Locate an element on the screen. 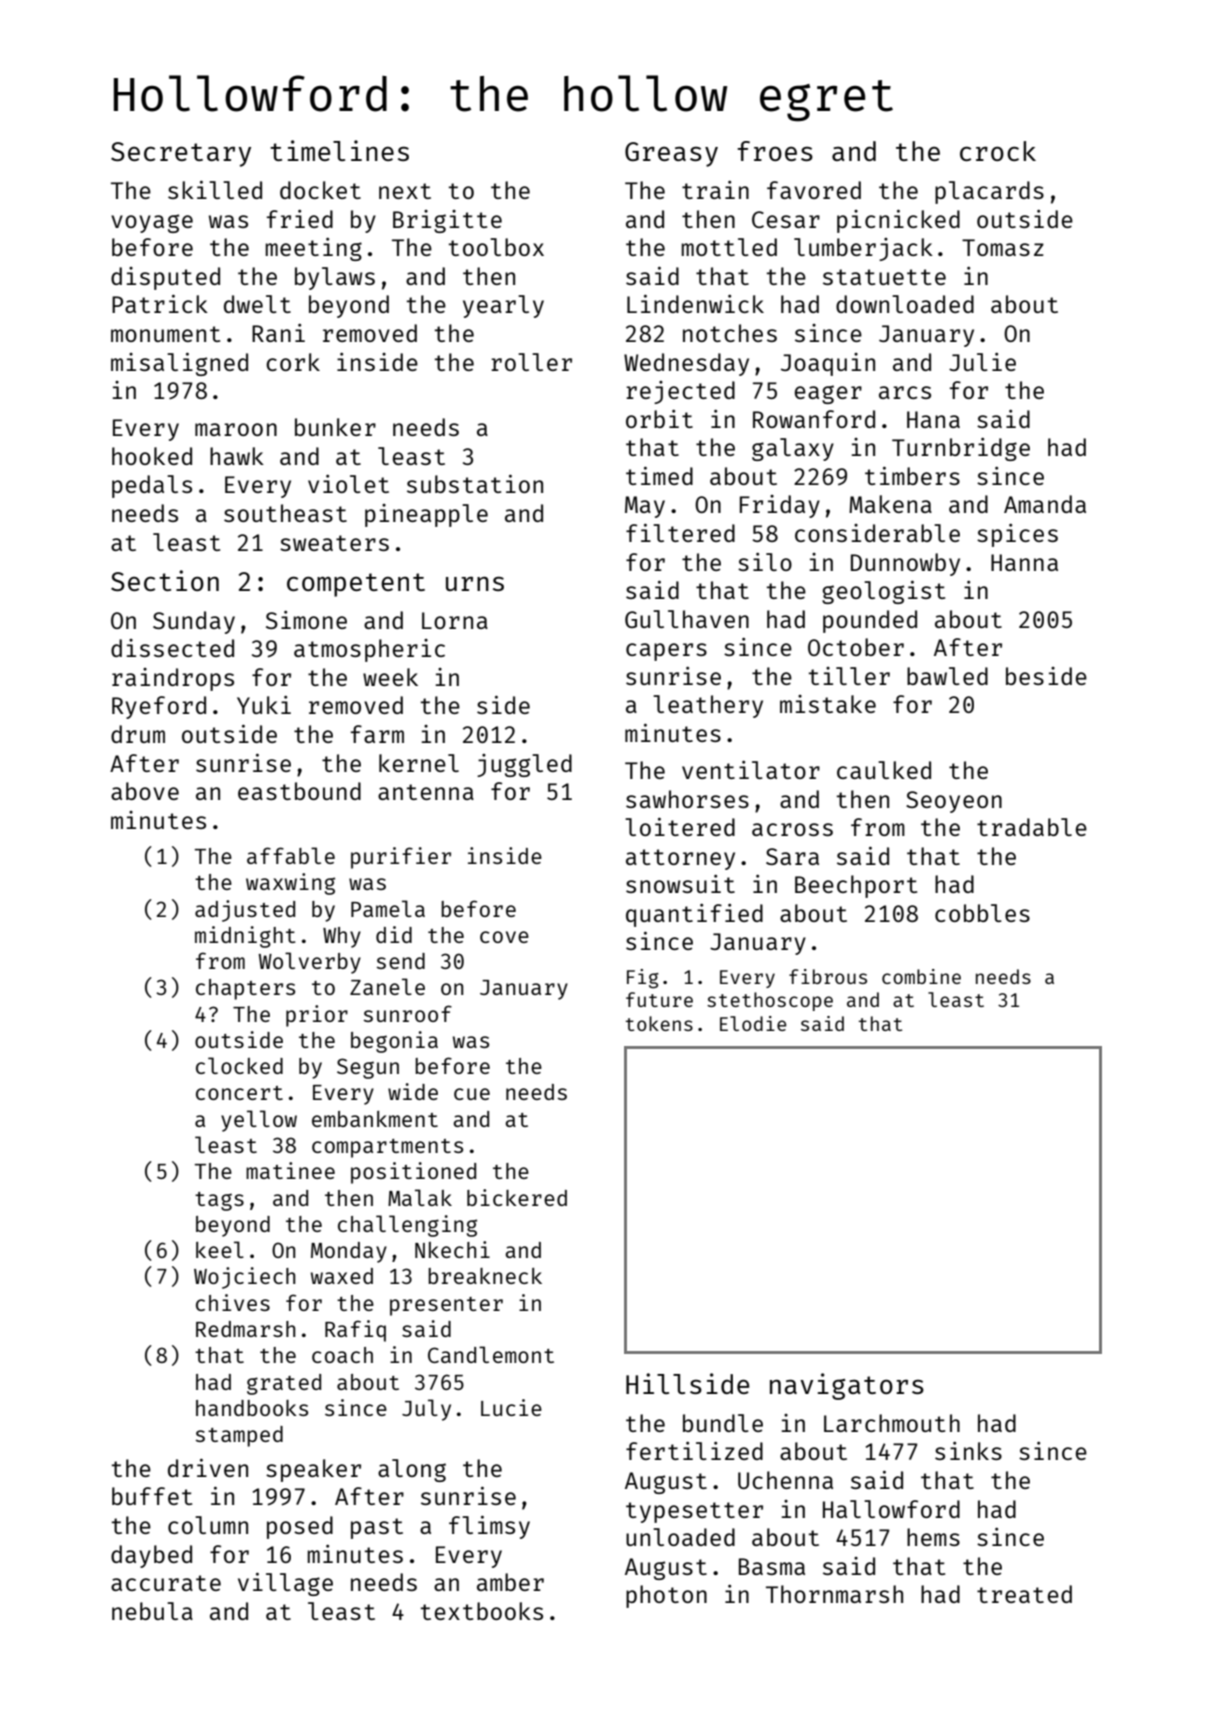 Image resolution: width=1212 pixels, height=1714 pixels. hooked is located at coordinates (152, 456).
